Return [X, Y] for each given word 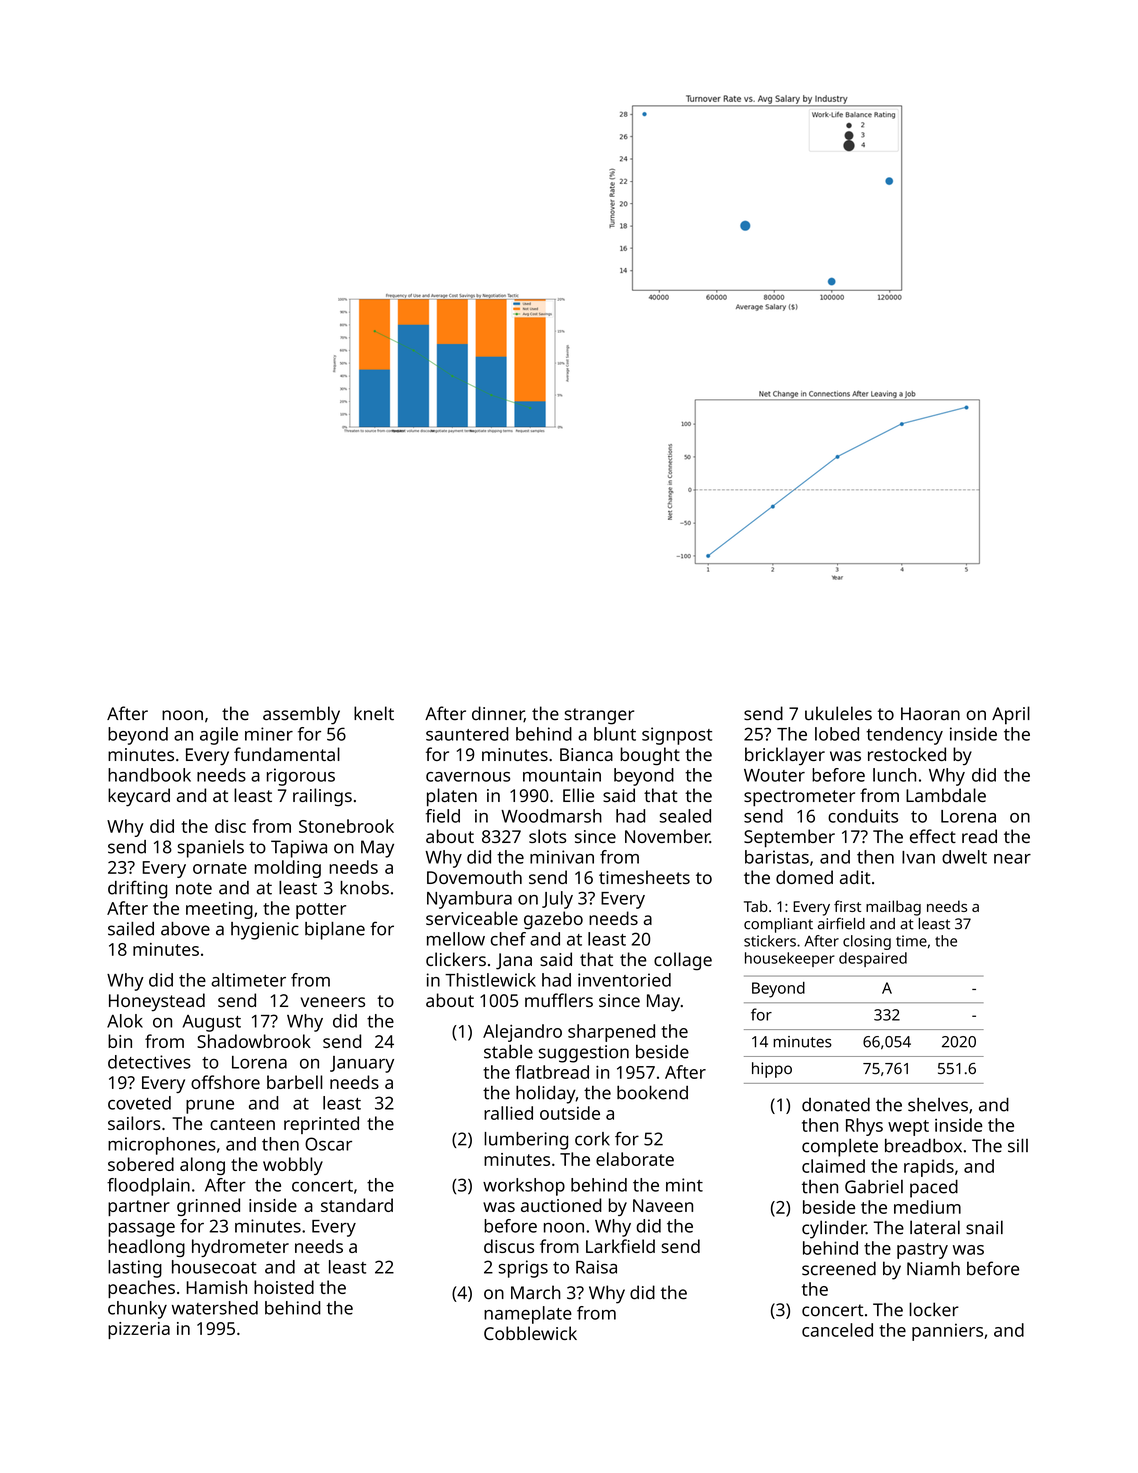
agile [219, 736]
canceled [837, 1330]
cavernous [468, 777]
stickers [770, 941]
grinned [208, 1207]
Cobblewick [530, 1333]
